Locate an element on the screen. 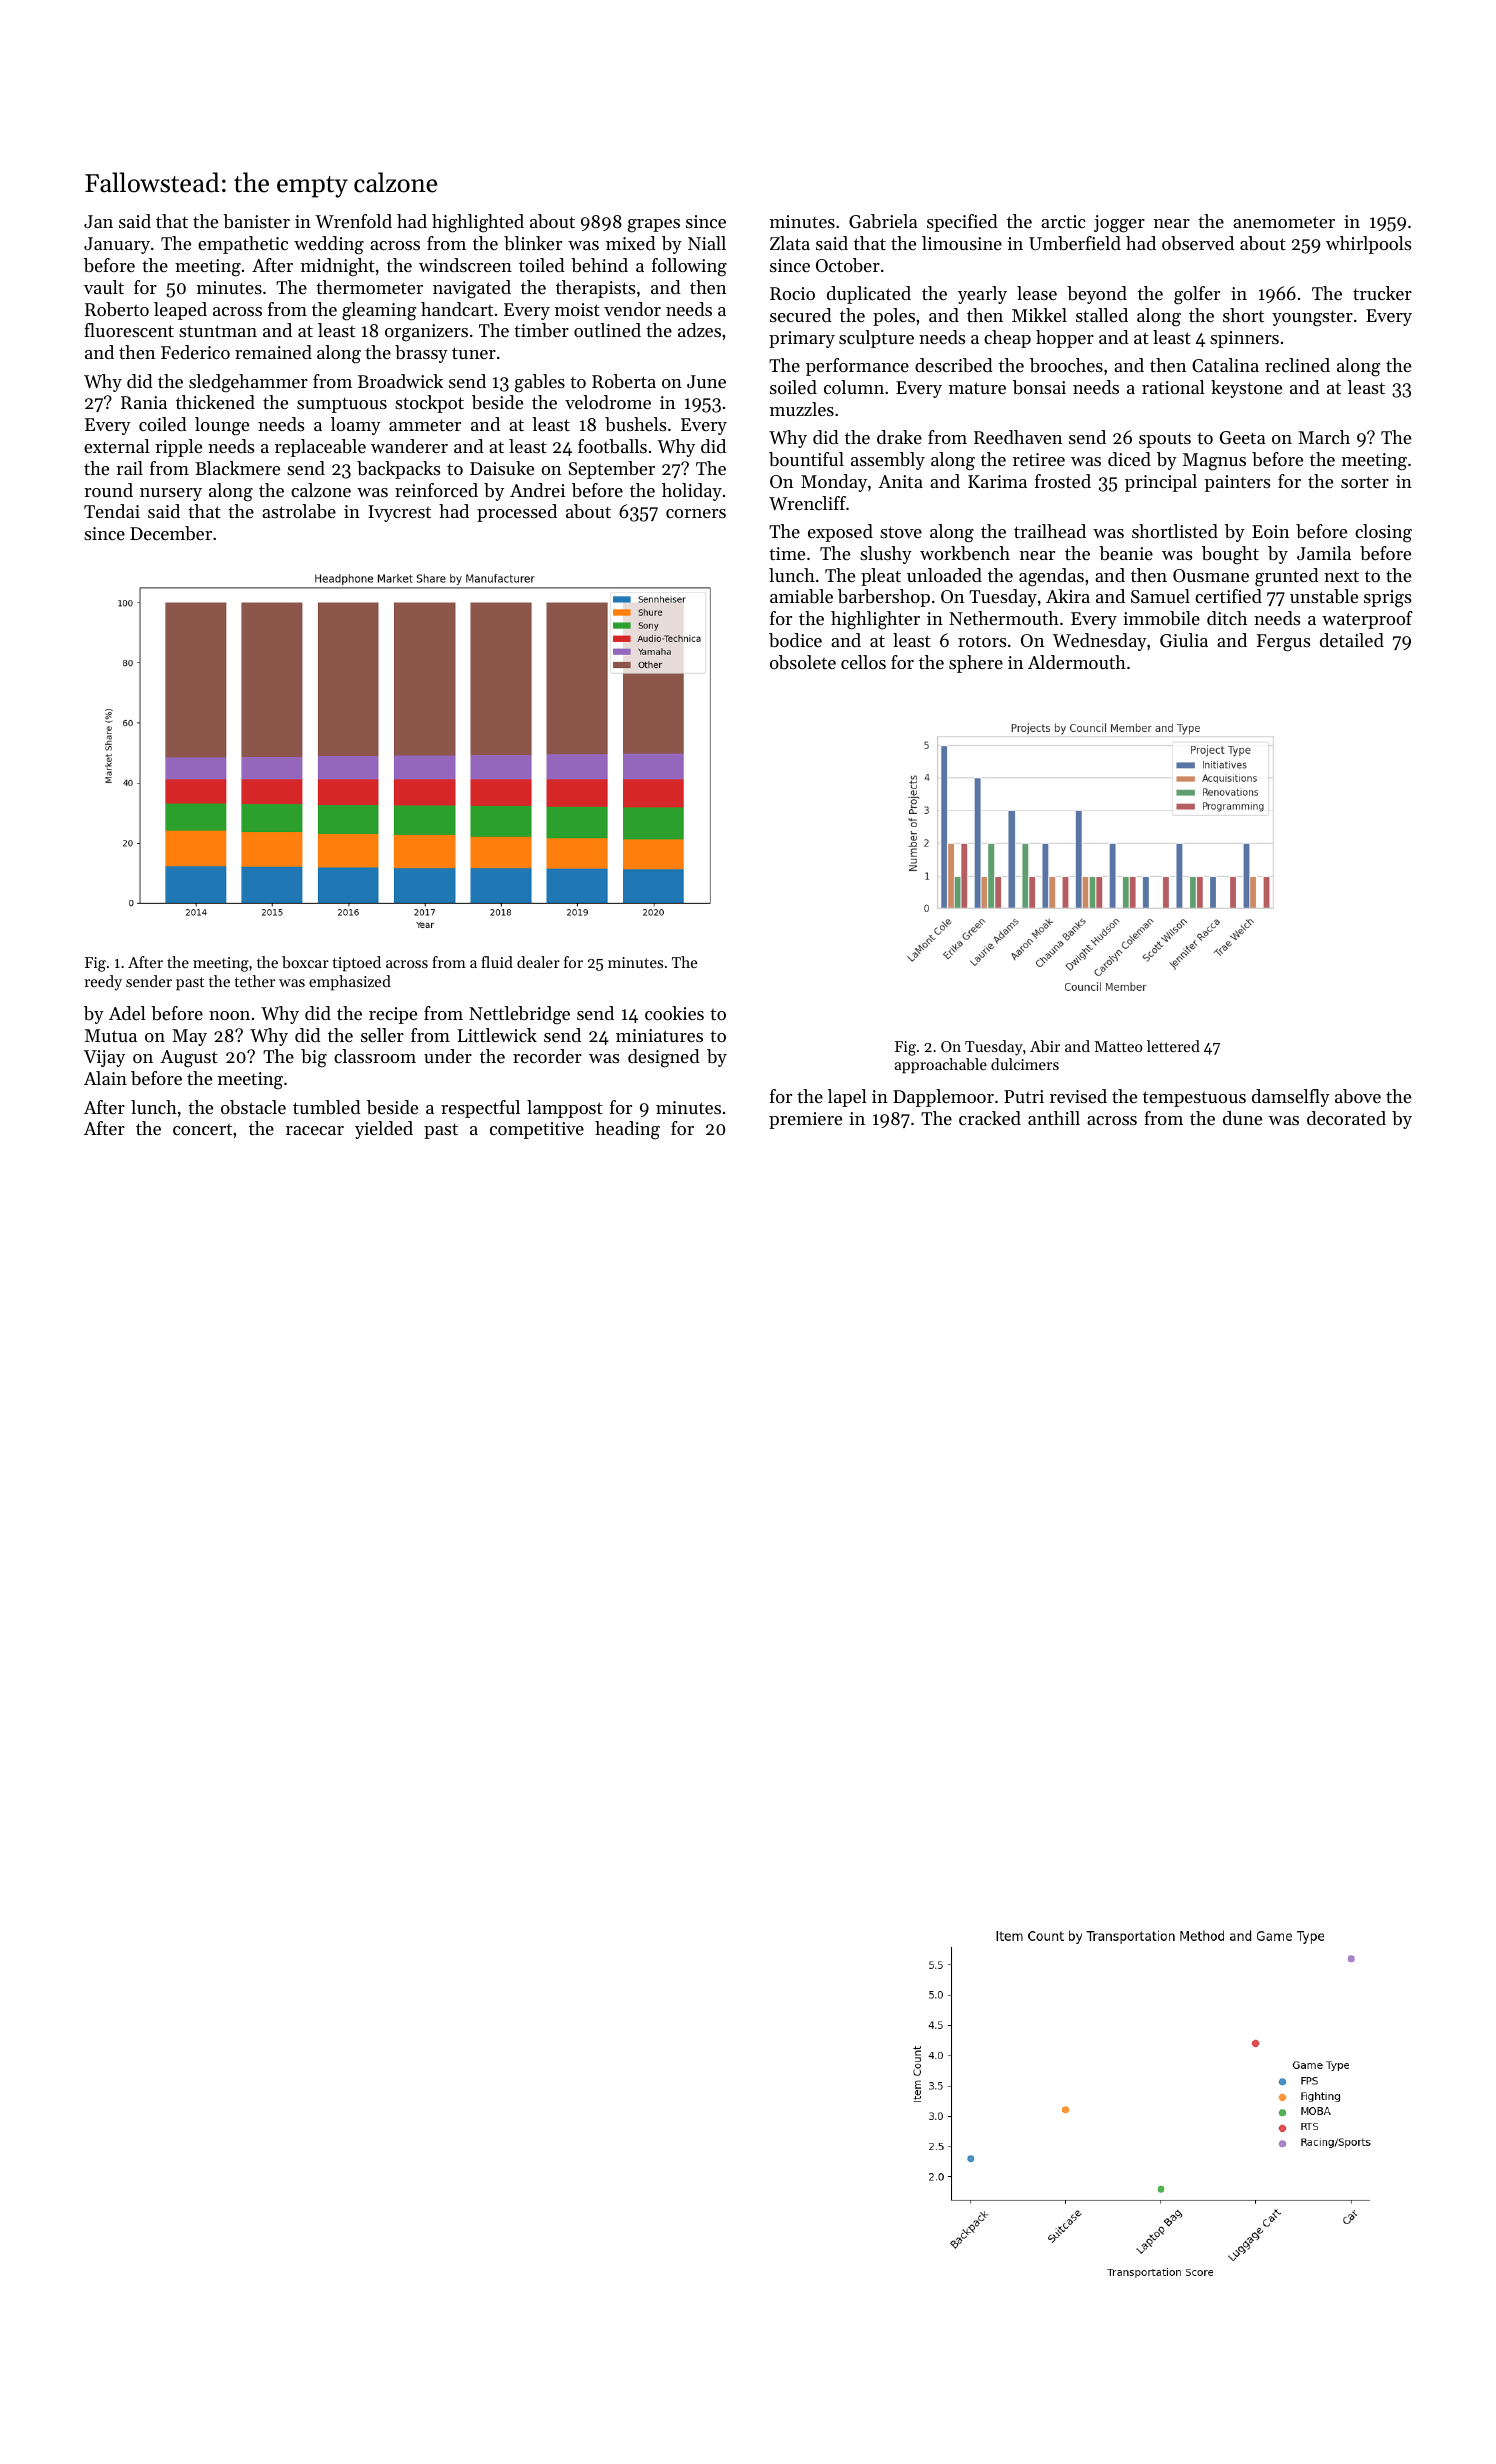  banister is located at coordinates (256, 221).
